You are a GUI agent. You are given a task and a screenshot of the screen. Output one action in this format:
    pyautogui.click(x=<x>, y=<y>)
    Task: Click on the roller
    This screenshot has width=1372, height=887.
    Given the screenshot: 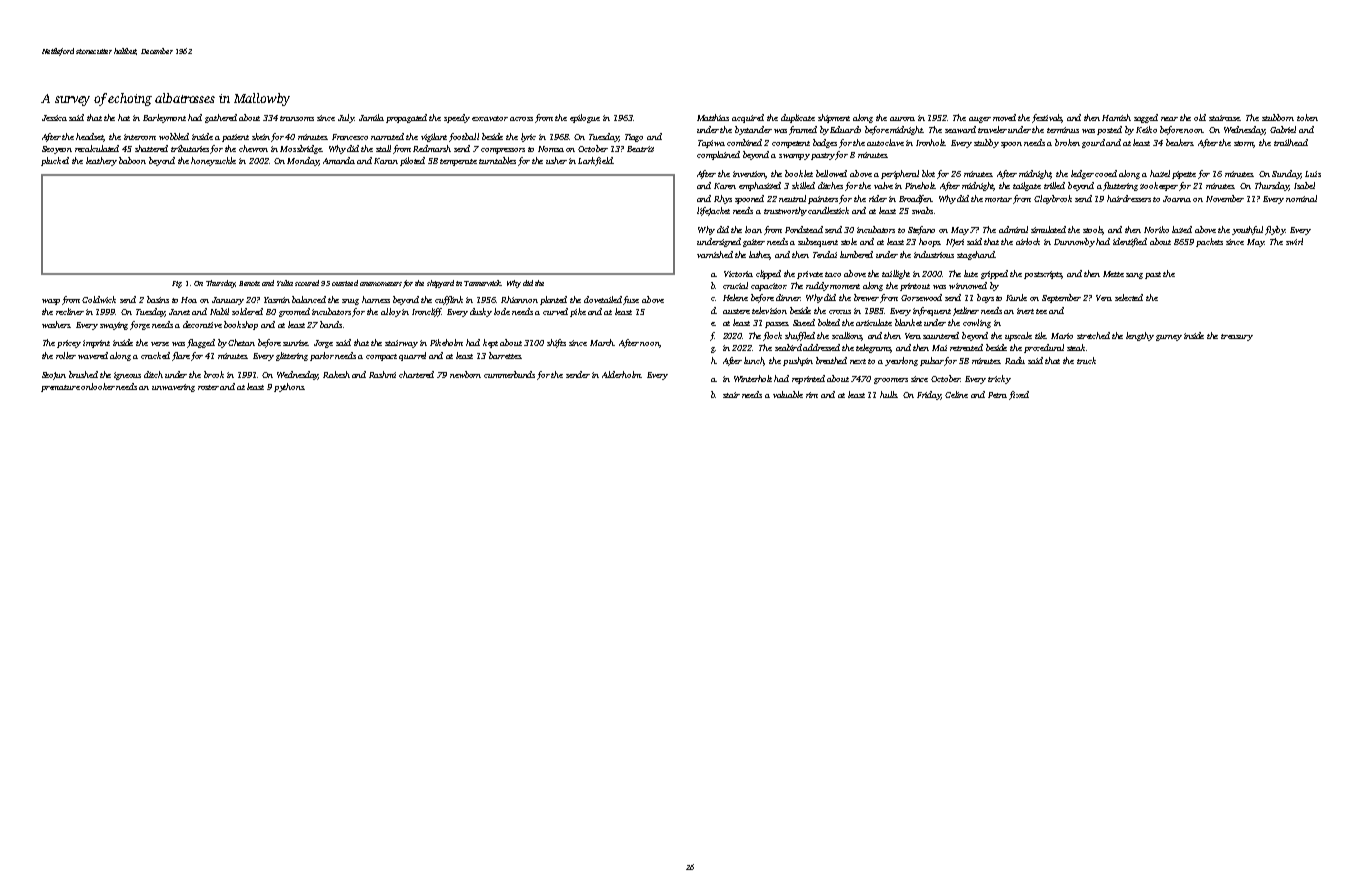 What is the action you would take?
    pyautogui.click(x=66, y=355)
